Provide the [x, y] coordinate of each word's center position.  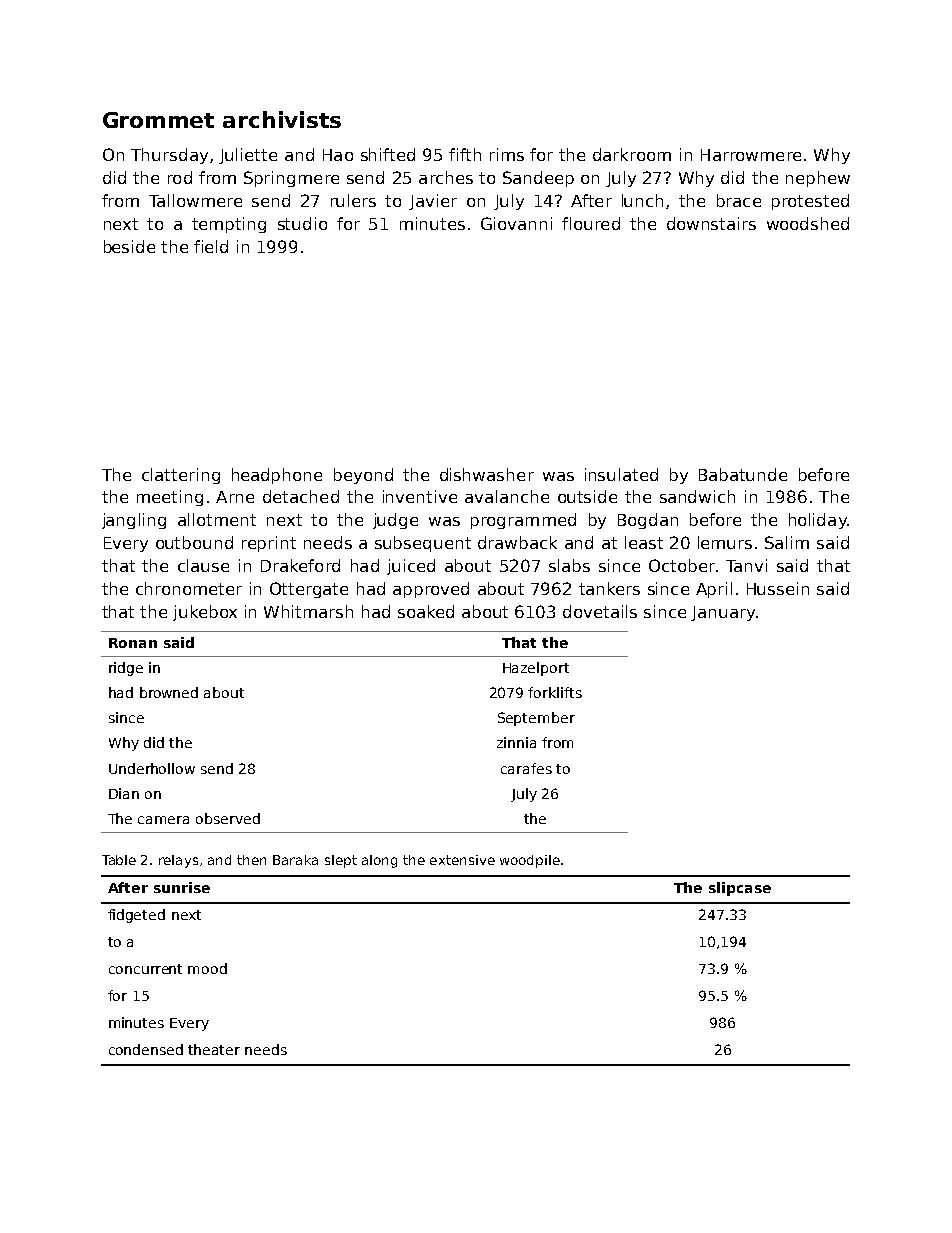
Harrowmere [751, 155]
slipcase [740, 889]
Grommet [158, 120]
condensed [146, 1049]
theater [214, 1049]
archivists [282, 119]
